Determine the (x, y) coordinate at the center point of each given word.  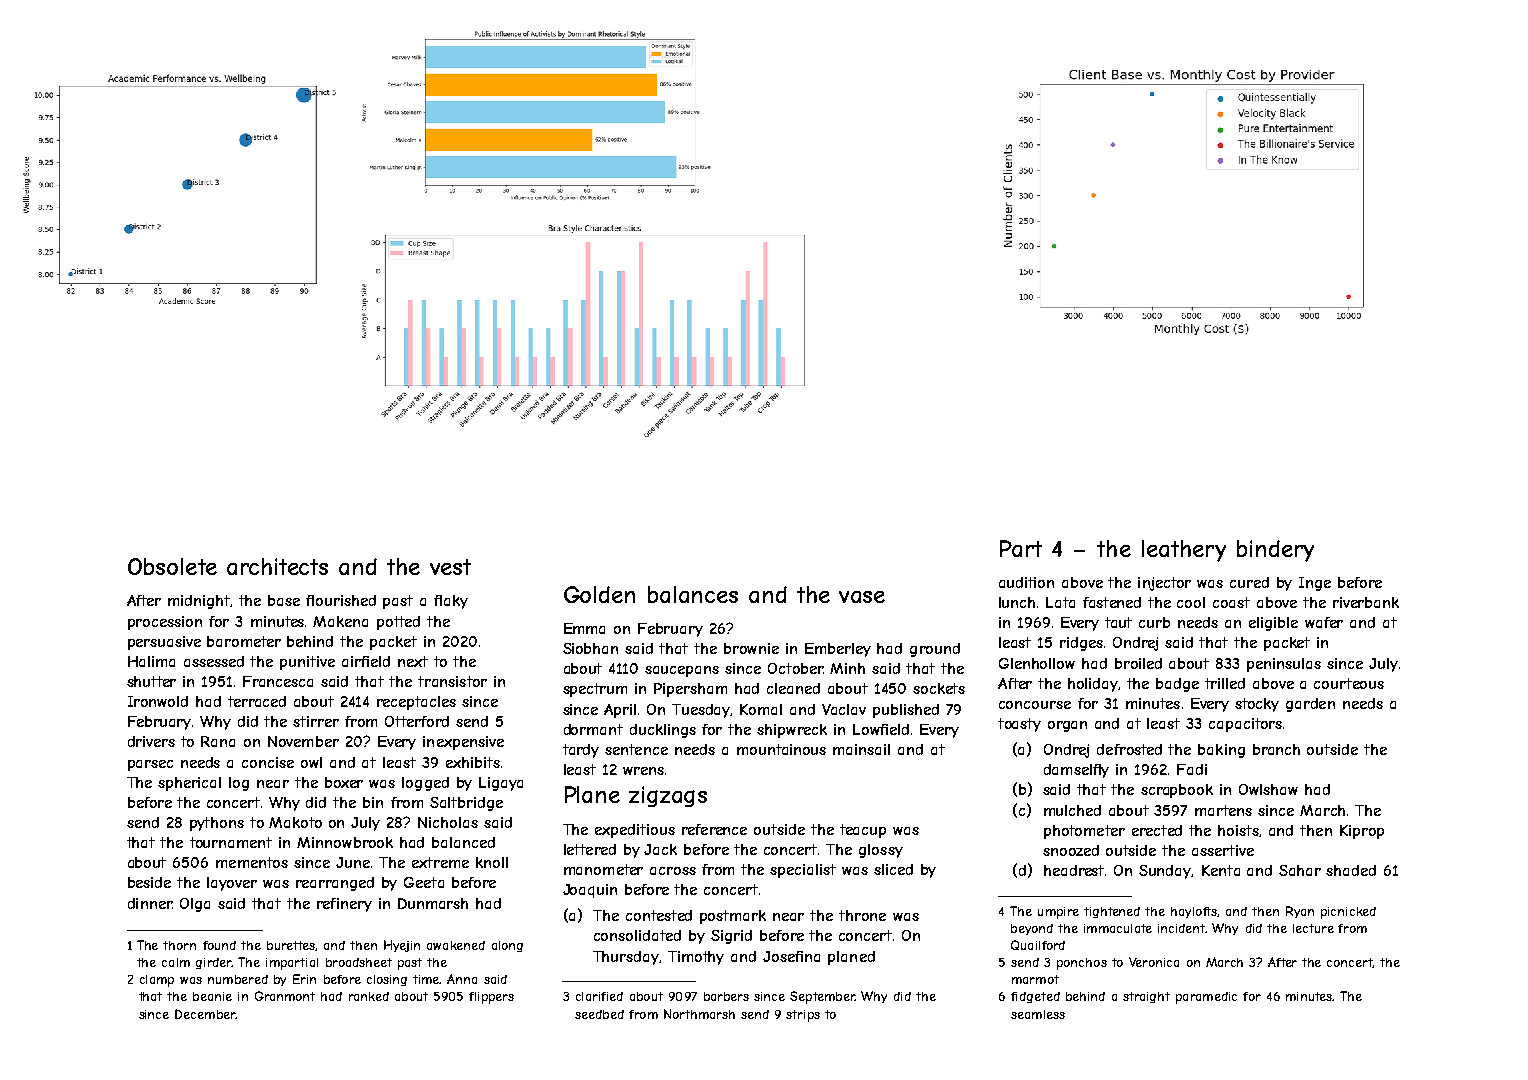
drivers (151, 741)
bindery (1275, 551)
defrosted (1129, 749)
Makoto (295, 822)
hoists (1239, 831)
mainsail (861, 749)
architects (277, 566)
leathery (1184, 551)
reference (714, 829)
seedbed (599, 1014)
